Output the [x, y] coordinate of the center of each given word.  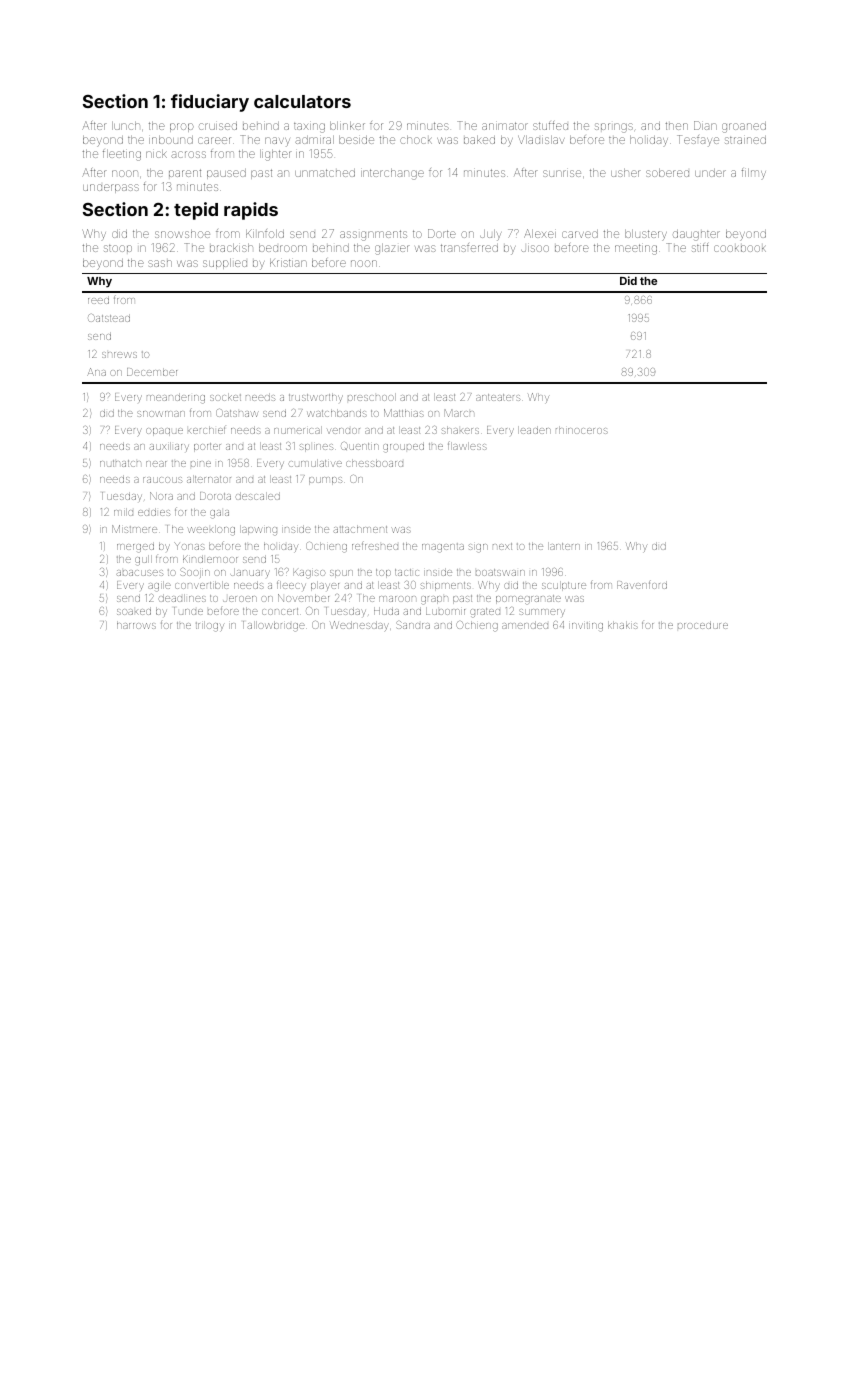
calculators [302, 101]
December [152, 372]
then [676, 126]
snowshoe [182, 234]
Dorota [215, 496]
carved [580, 234]
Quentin [360, 446]
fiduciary [210, 103]
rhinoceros [582, 430]
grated [485, 613]
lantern [564, 546]
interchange [392, 174]
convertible [202, 585]
